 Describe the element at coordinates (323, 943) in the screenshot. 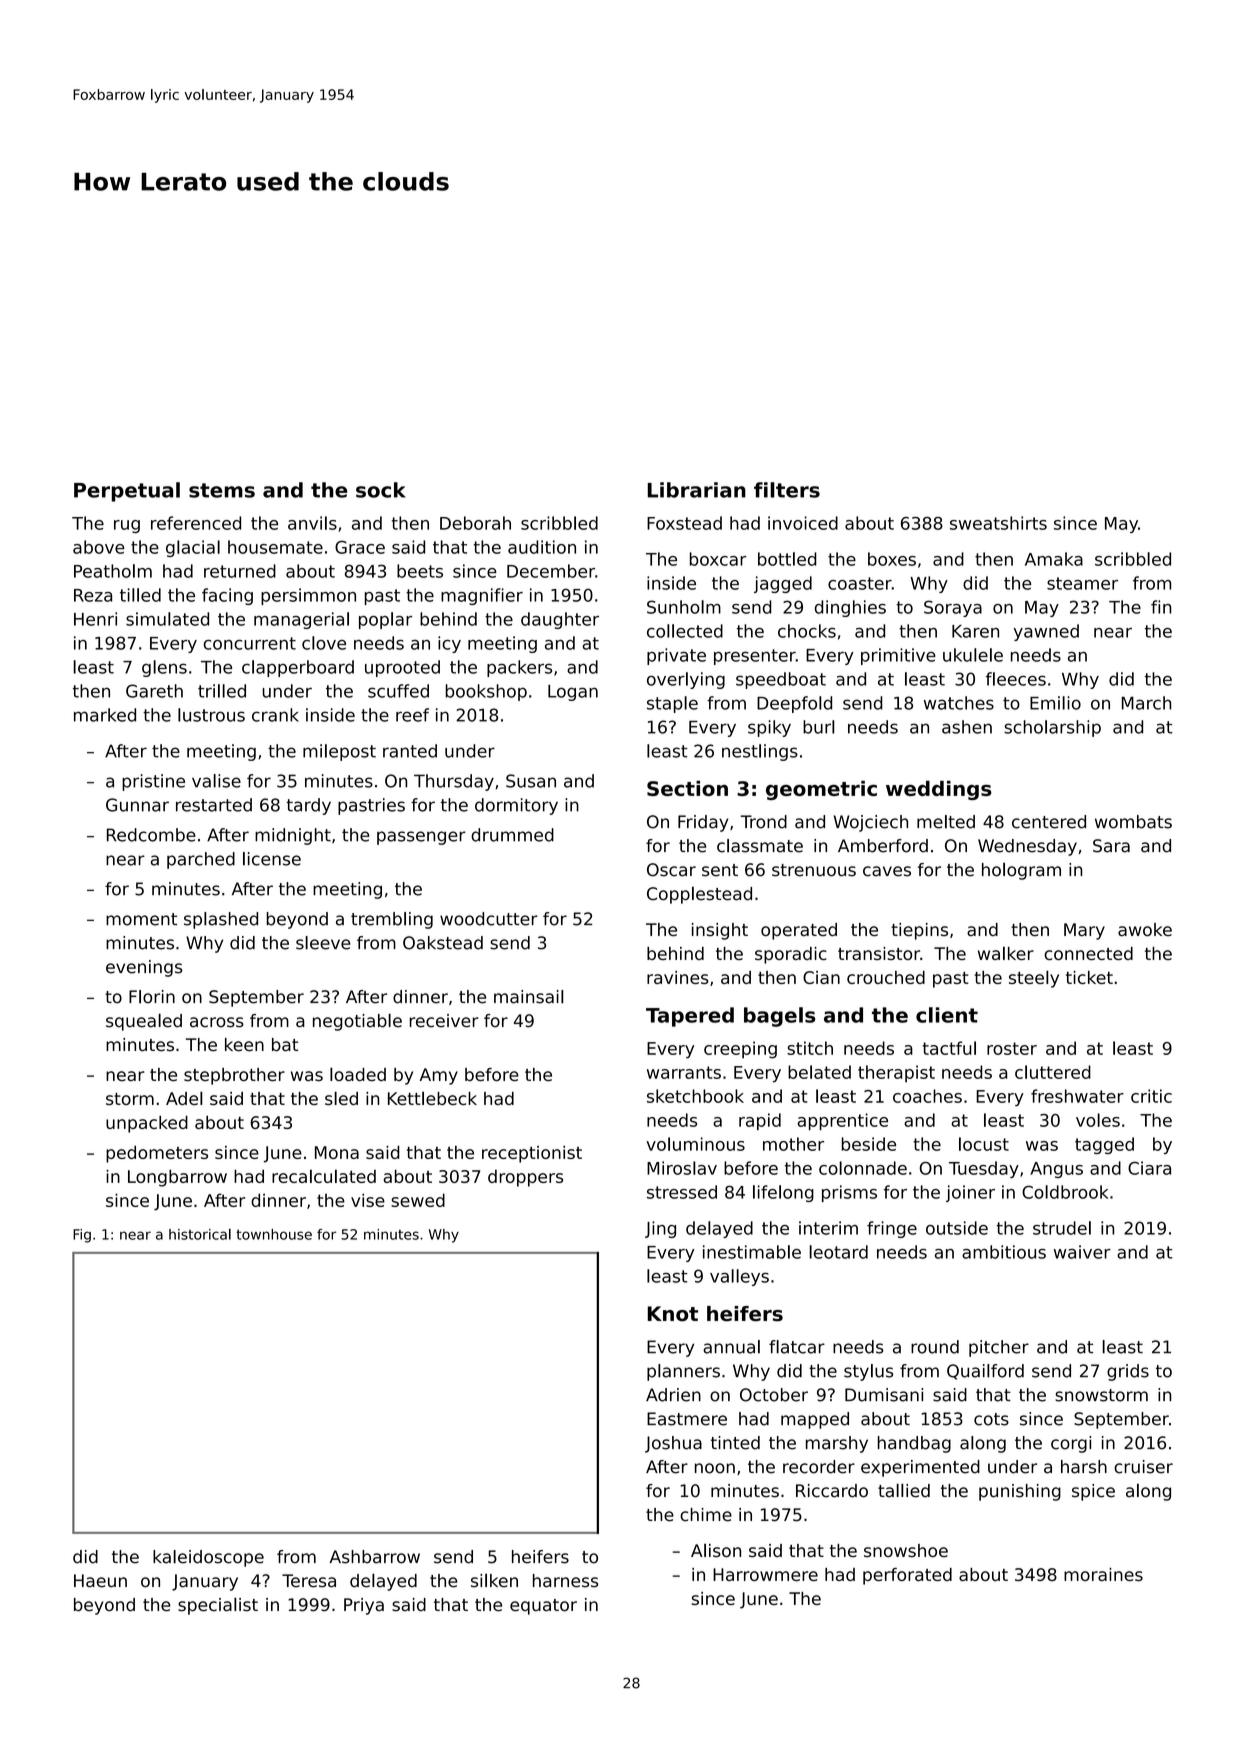

I see `sleeve` at that location.
